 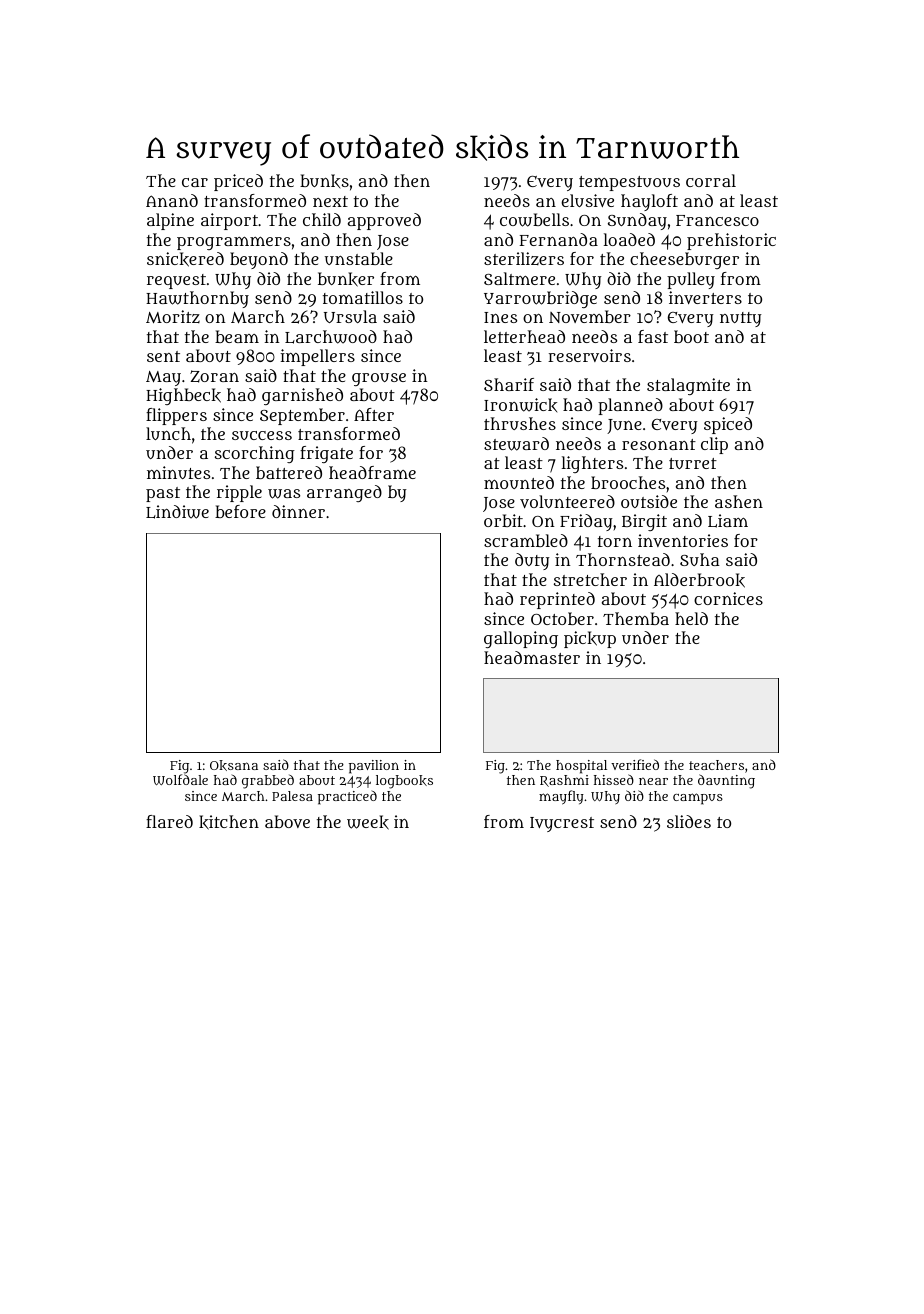 I want to click on ashen, so click(x=739, y=501).
